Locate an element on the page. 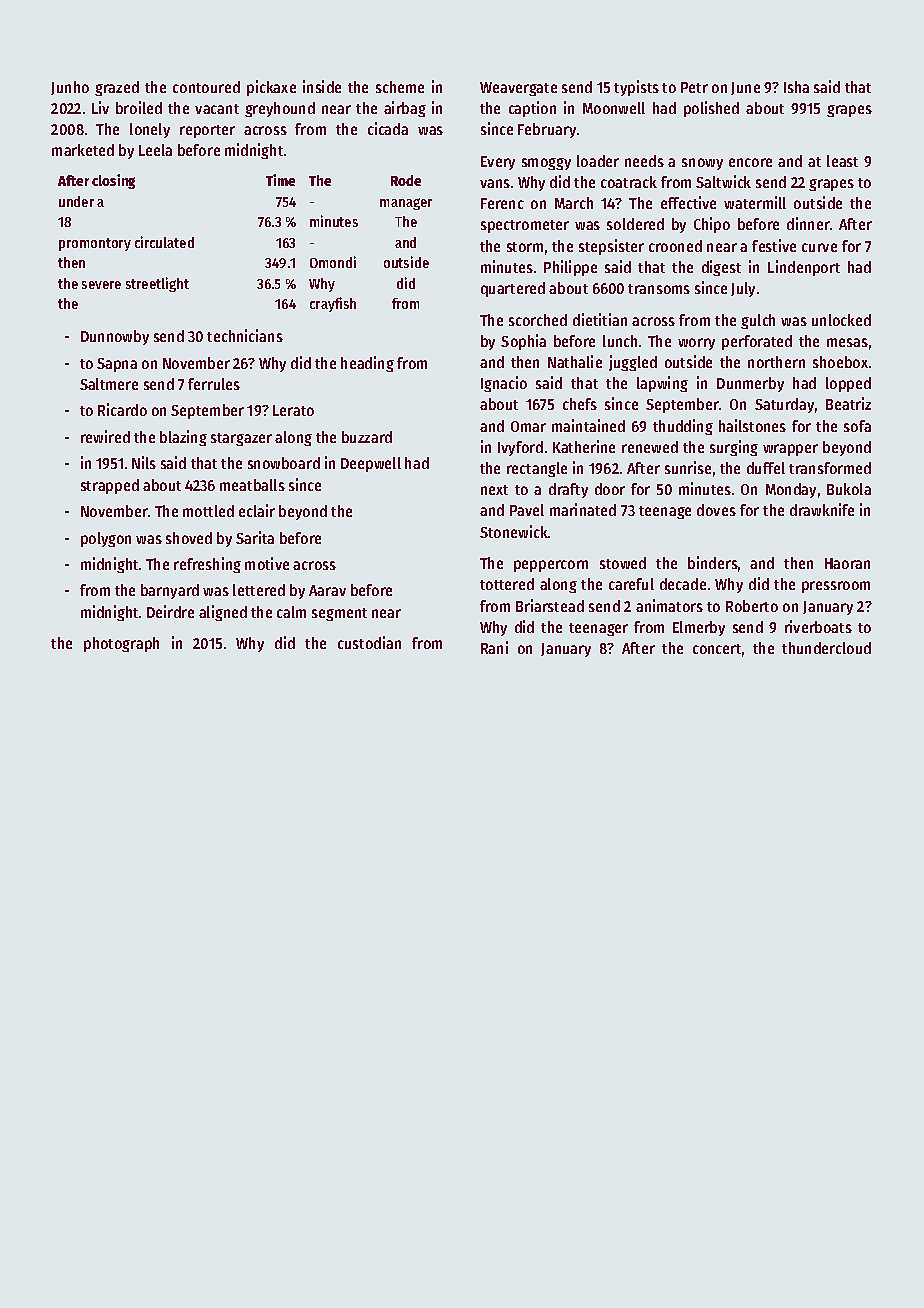  binders is located at coordinates (713, 562).
